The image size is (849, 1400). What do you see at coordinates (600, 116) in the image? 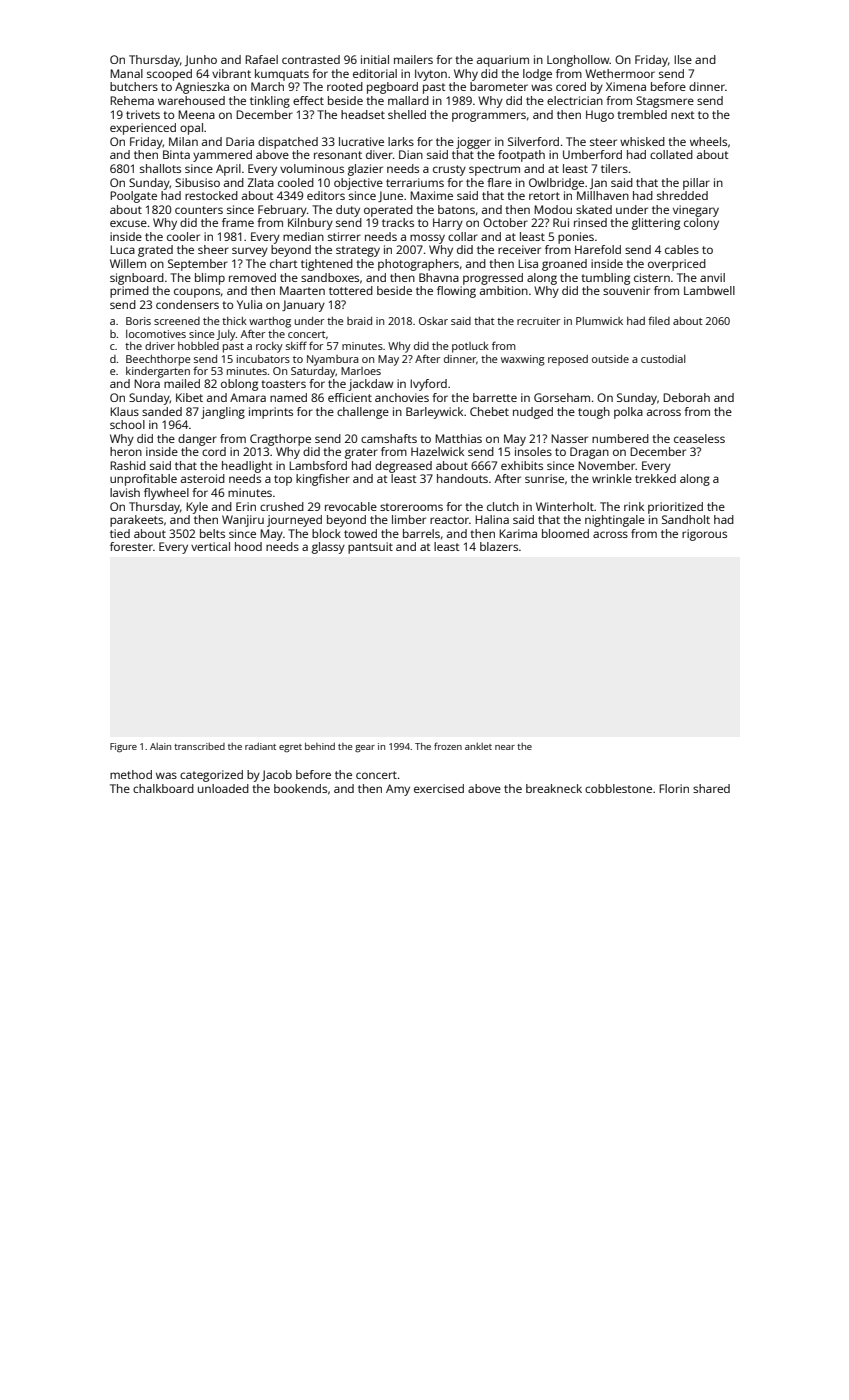
I see `Hugo` at bounding box center [600, 116].
